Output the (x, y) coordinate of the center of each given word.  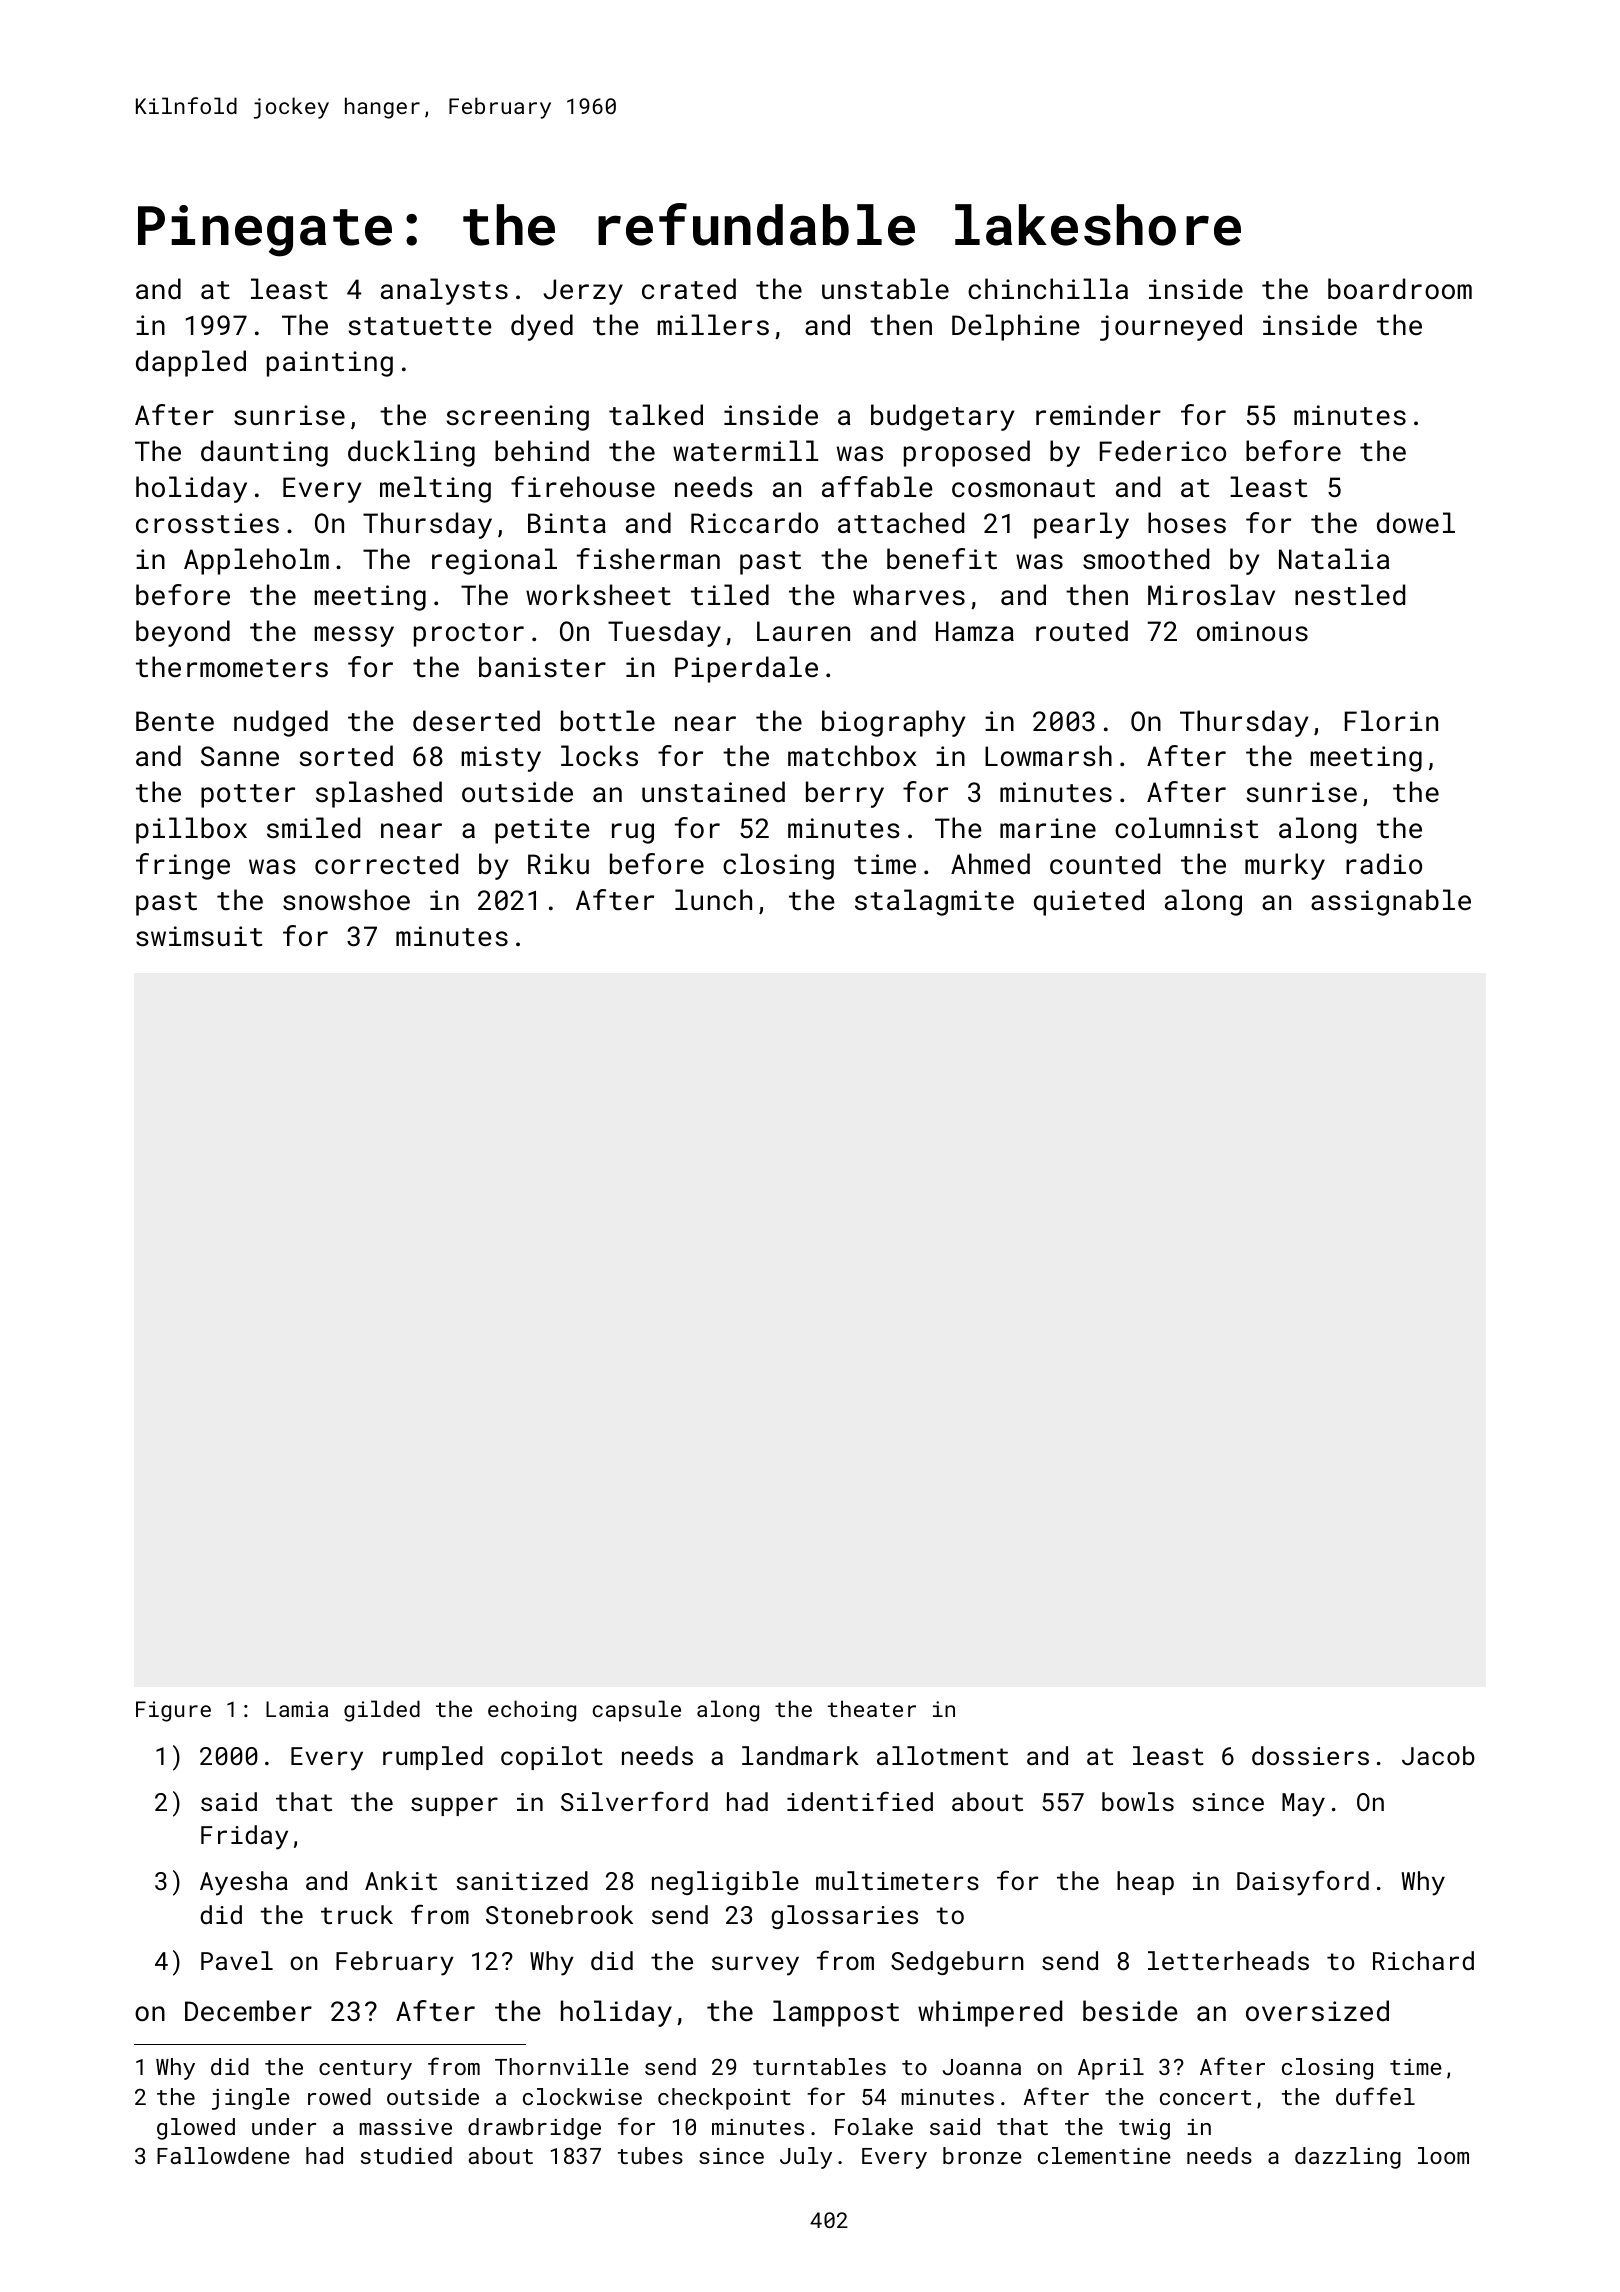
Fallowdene (223, 2155)
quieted (1089, 902)
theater (872, 1708)
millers (713, 324)
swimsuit (199, 936)
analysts (444, 291)
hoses (1187, 523)
